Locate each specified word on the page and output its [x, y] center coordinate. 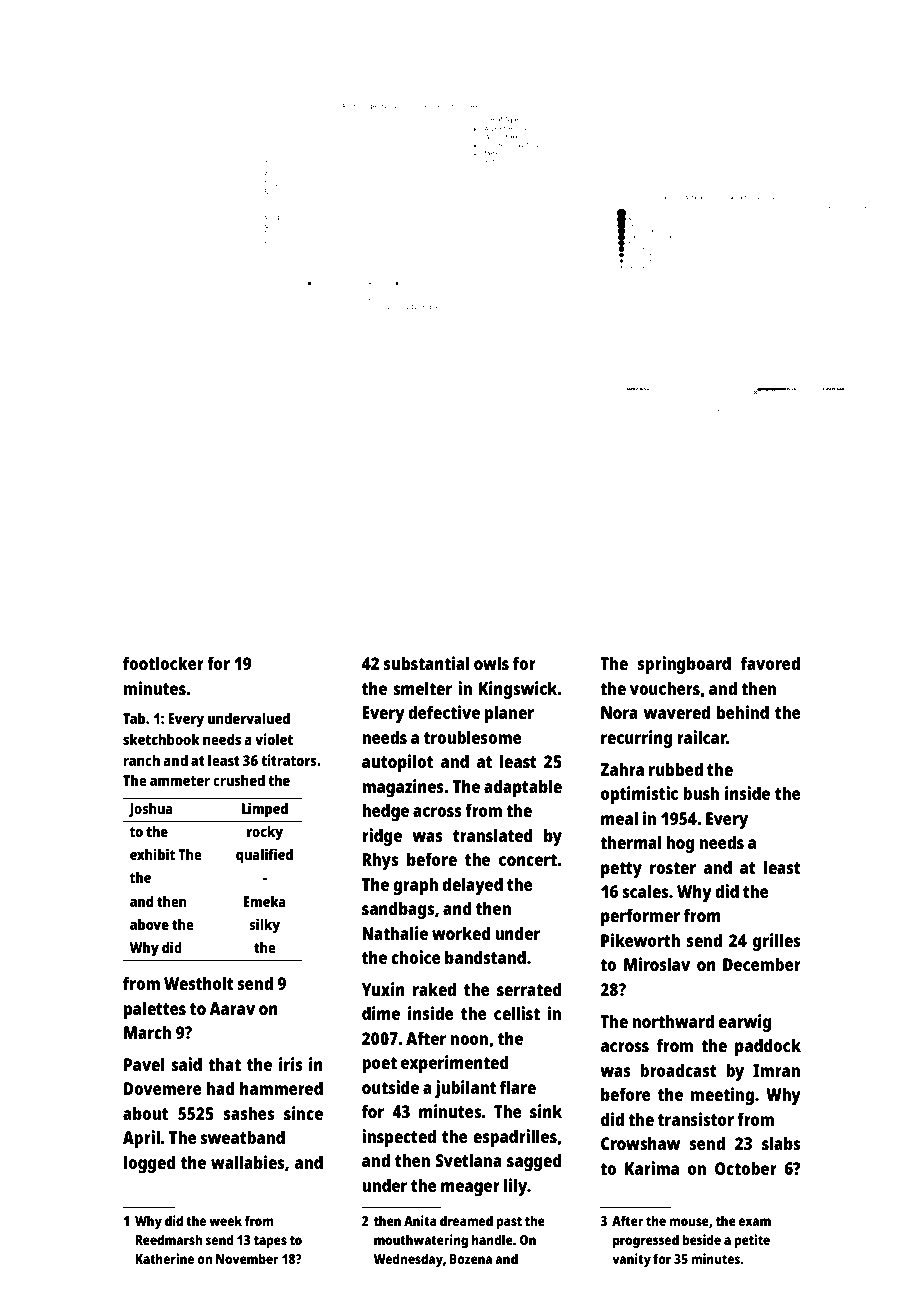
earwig [744, 1023]
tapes [270, 1242]
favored [770, 663]
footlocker [163, 663]
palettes [155, 1010]
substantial [427, 663]
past [509, 1223]
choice [416, 957]
